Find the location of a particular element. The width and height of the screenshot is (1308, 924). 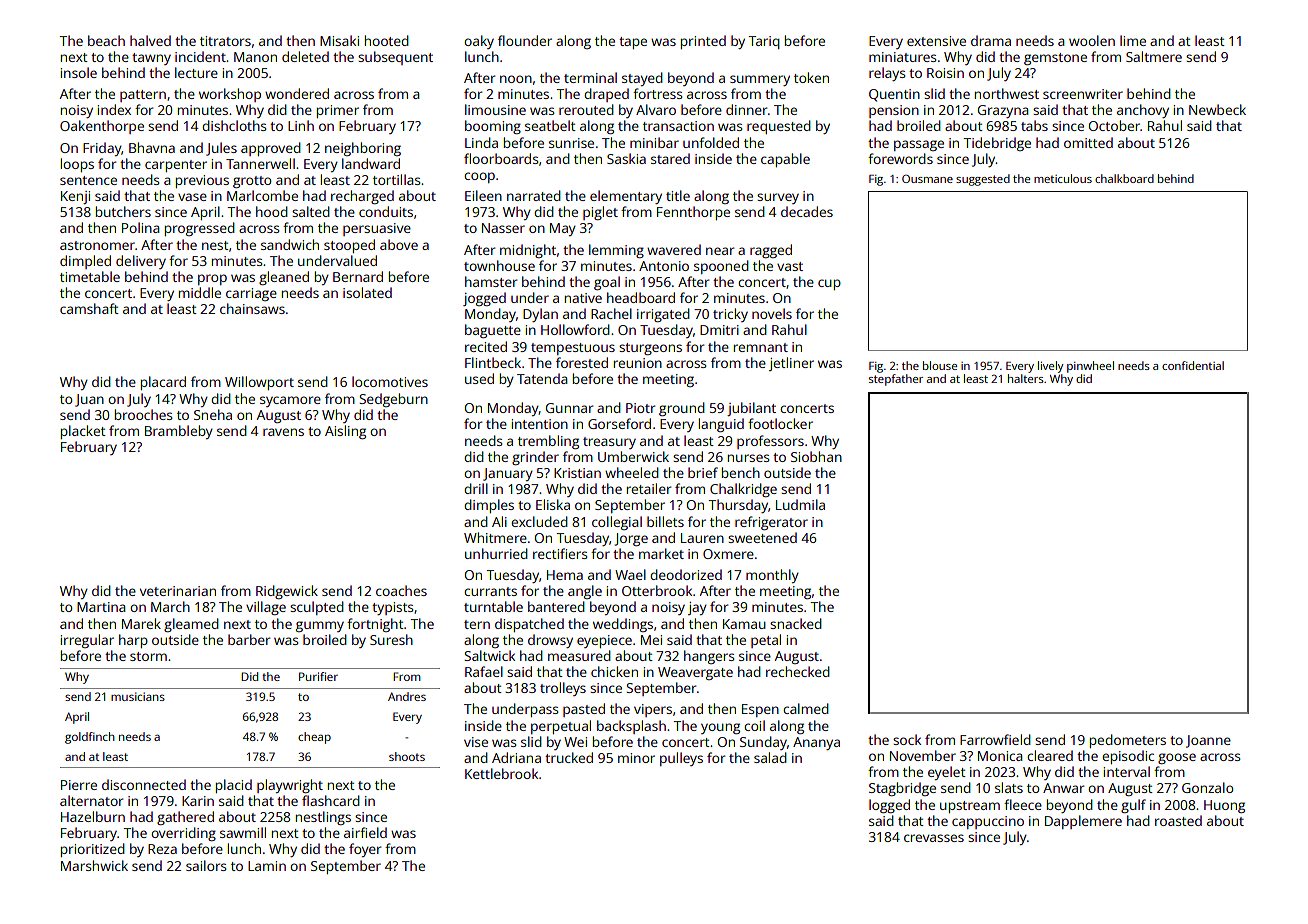

tape is located at coordinates (633, 43).
